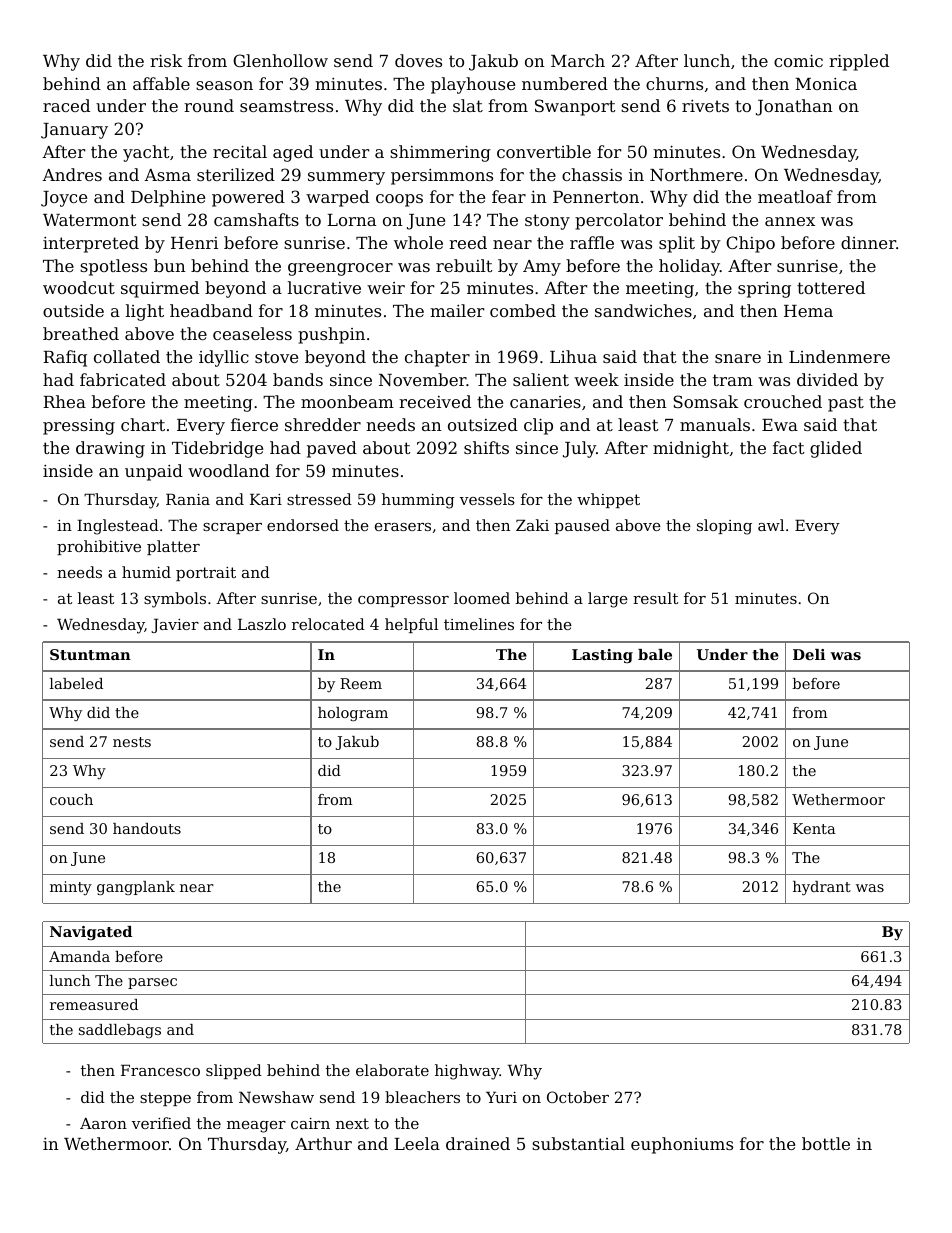 This image has height=1233, width=952. Describe the element at coordinates (72, 174) in the image. I see `Andres` at that location.
